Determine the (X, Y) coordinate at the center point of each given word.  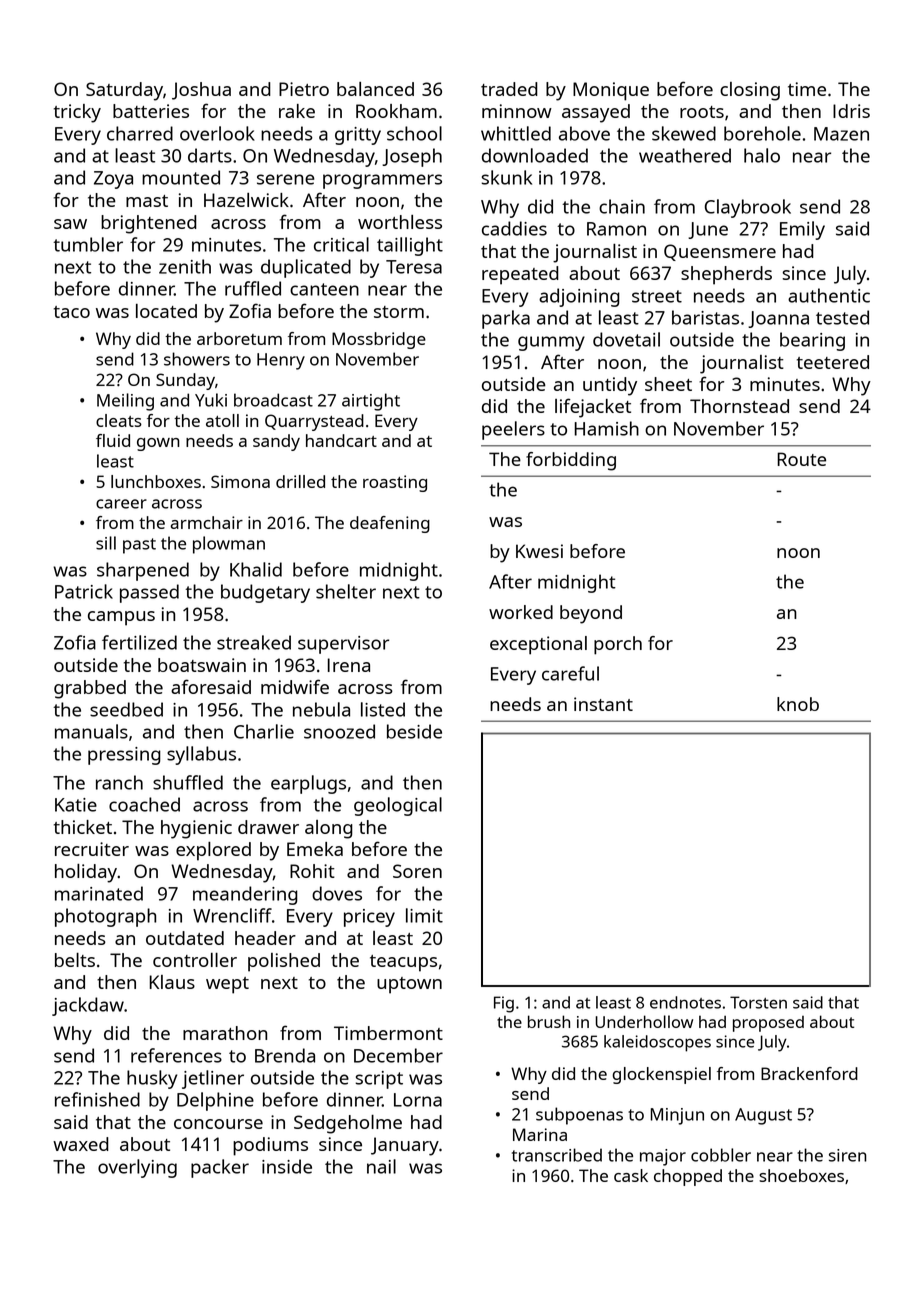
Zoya (113, 180)
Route (801, 459)
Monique (611, 91)
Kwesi (539, 551)
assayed (596, 113)
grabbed (90, 689)
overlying (137, 1168)
